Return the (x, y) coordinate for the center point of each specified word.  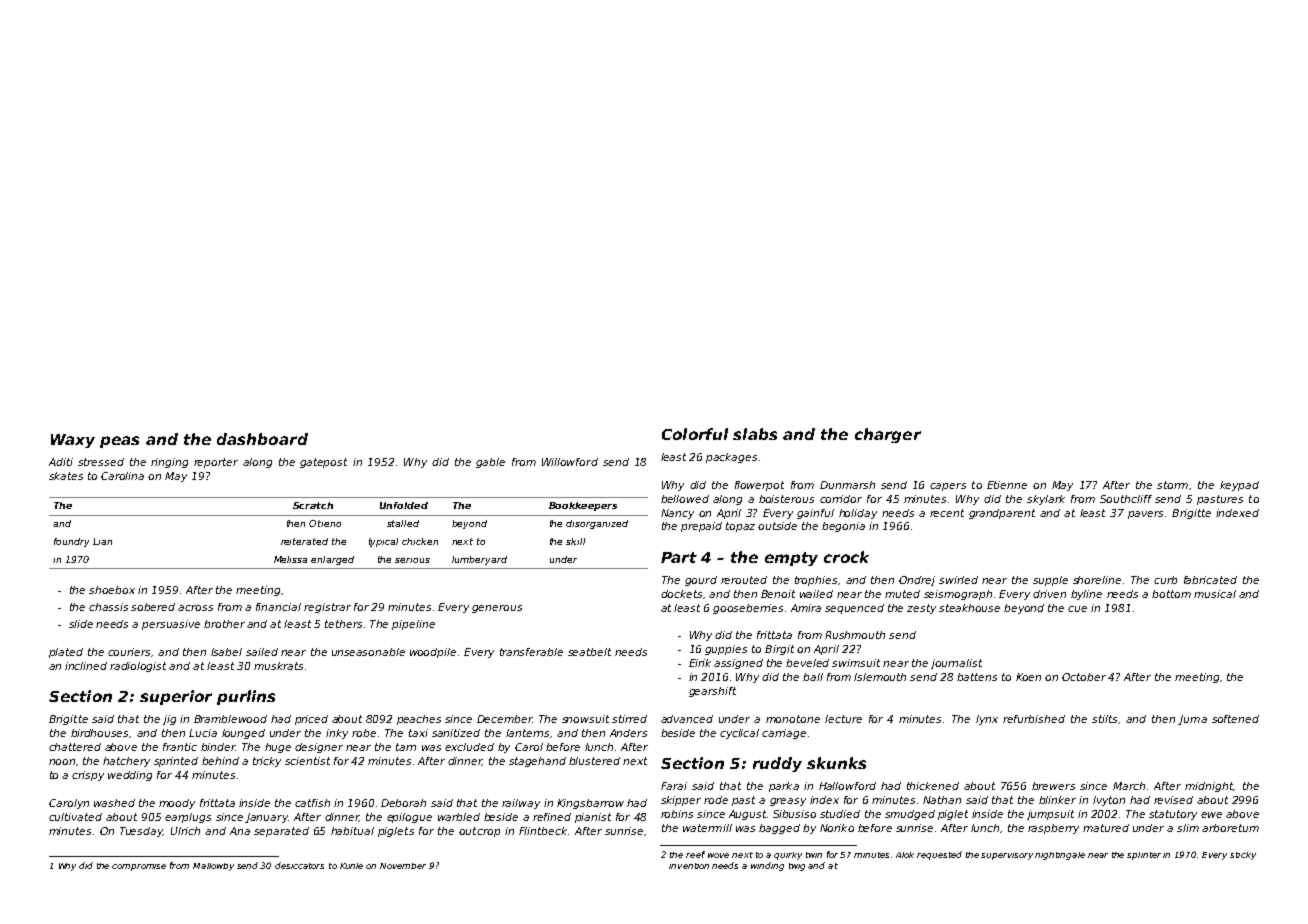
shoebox (112, 590)
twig (797, 867)
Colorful (695, 434)
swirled (958, 580)
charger (888, 435)
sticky (1243, 856)
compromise (139, 867)
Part (679, 557)
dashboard (262, 439)
